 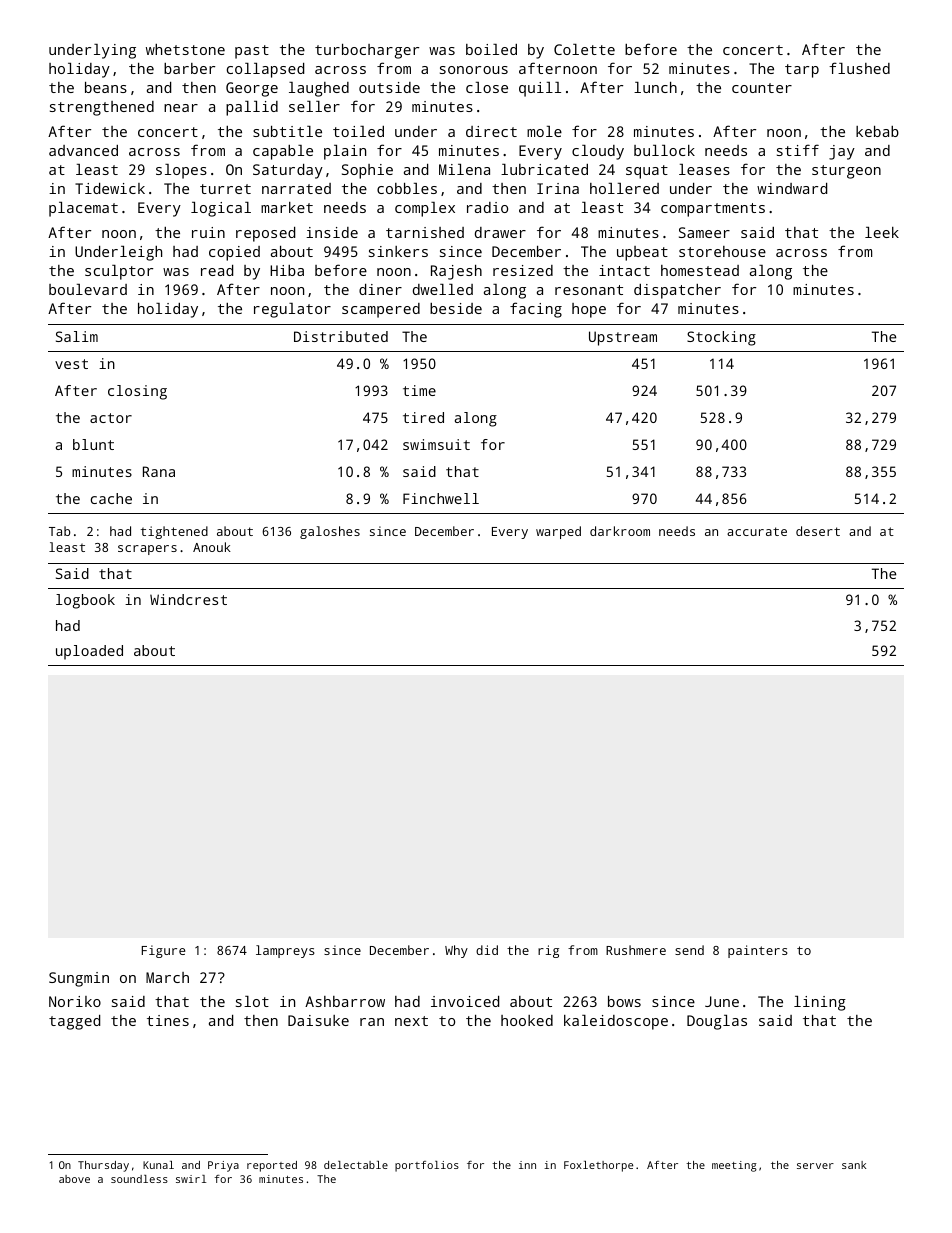 I want to click on leek, so click(x=882, y=232).
